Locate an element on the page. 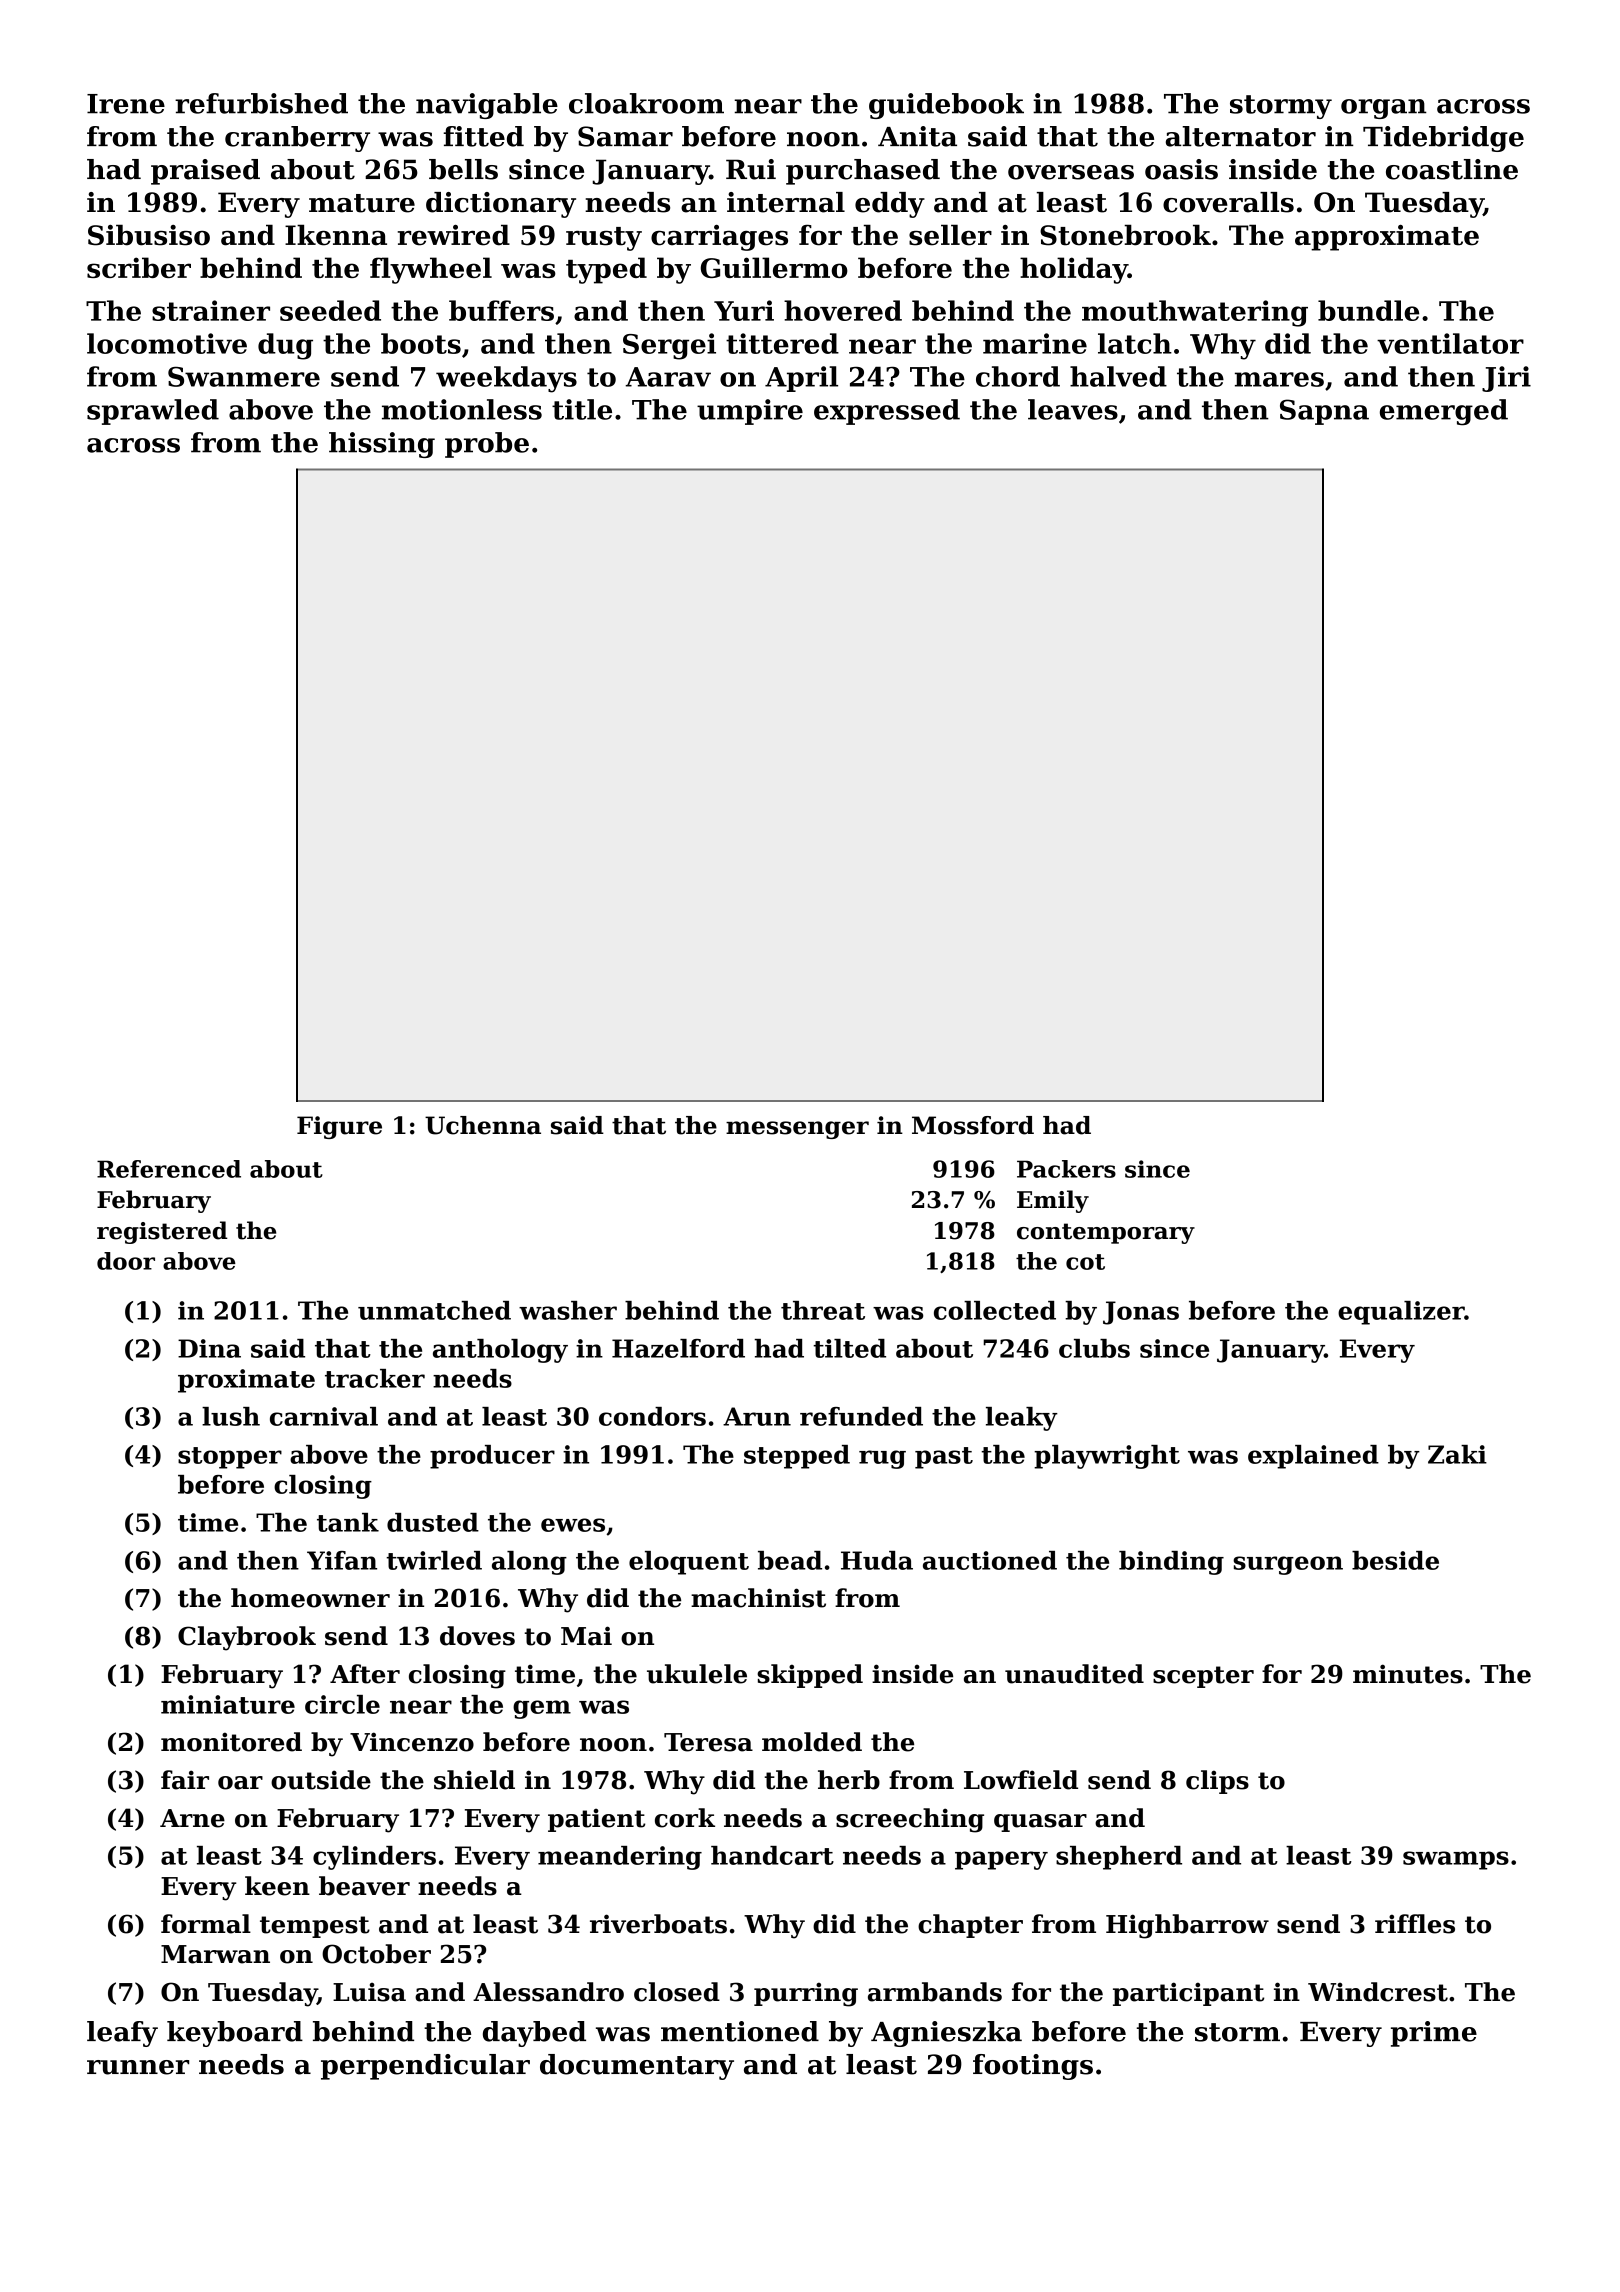  perpendicular is located at coordinates (425, 2067).
